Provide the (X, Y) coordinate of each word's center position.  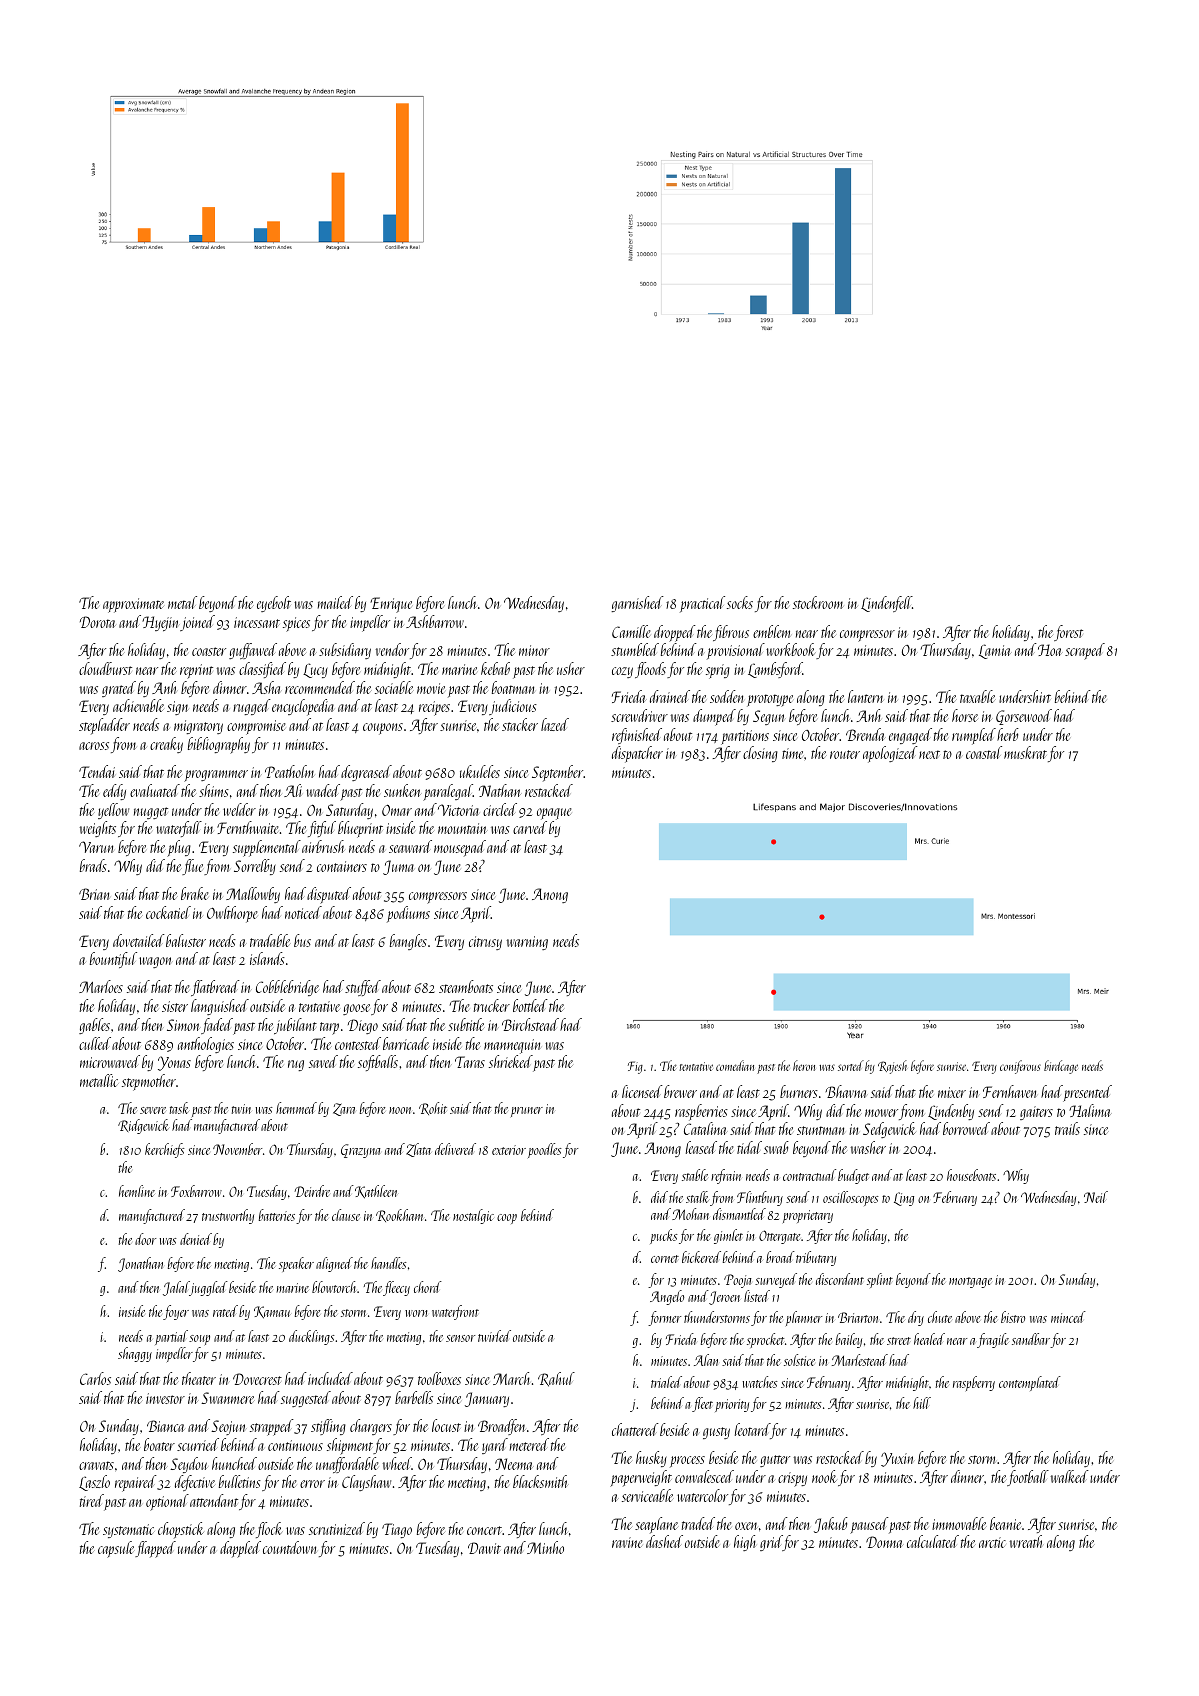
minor (534, 650)
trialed (666, 1382)
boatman (513, 687)
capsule (116, 1549)
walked (1069, 1476)
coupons (383, 729)
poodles (545, 1150)
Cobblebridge (287, 988)
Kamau (272, 1312)
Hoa (1050, 650)
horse (965, 715)
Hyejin (160, 623)
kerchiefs (165, 1150)
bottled (530, 1005)
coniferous (1020, 1067)
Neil (1096, 1197)
